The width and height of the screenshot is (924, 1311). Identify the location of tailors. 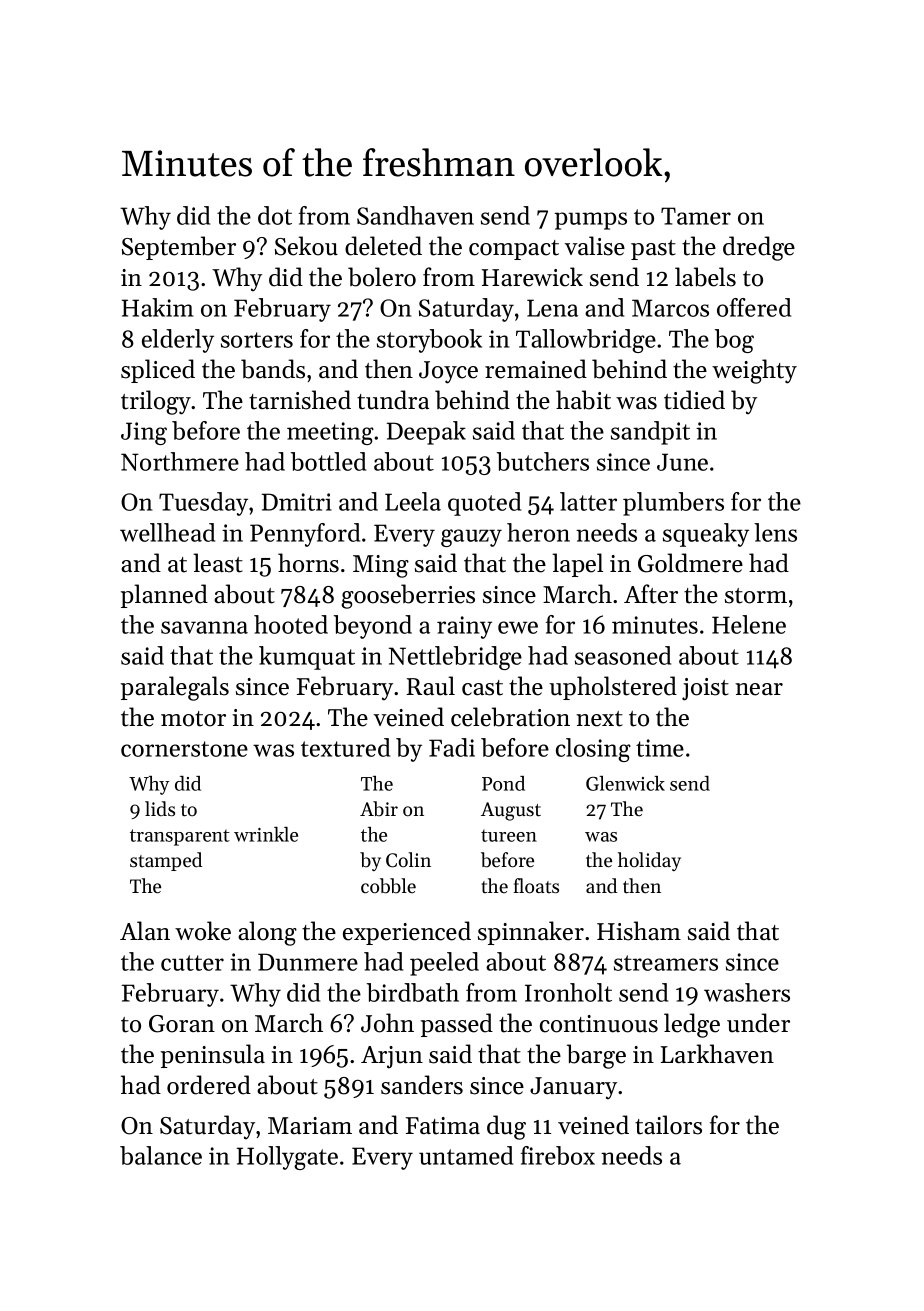
(668, 1125).
